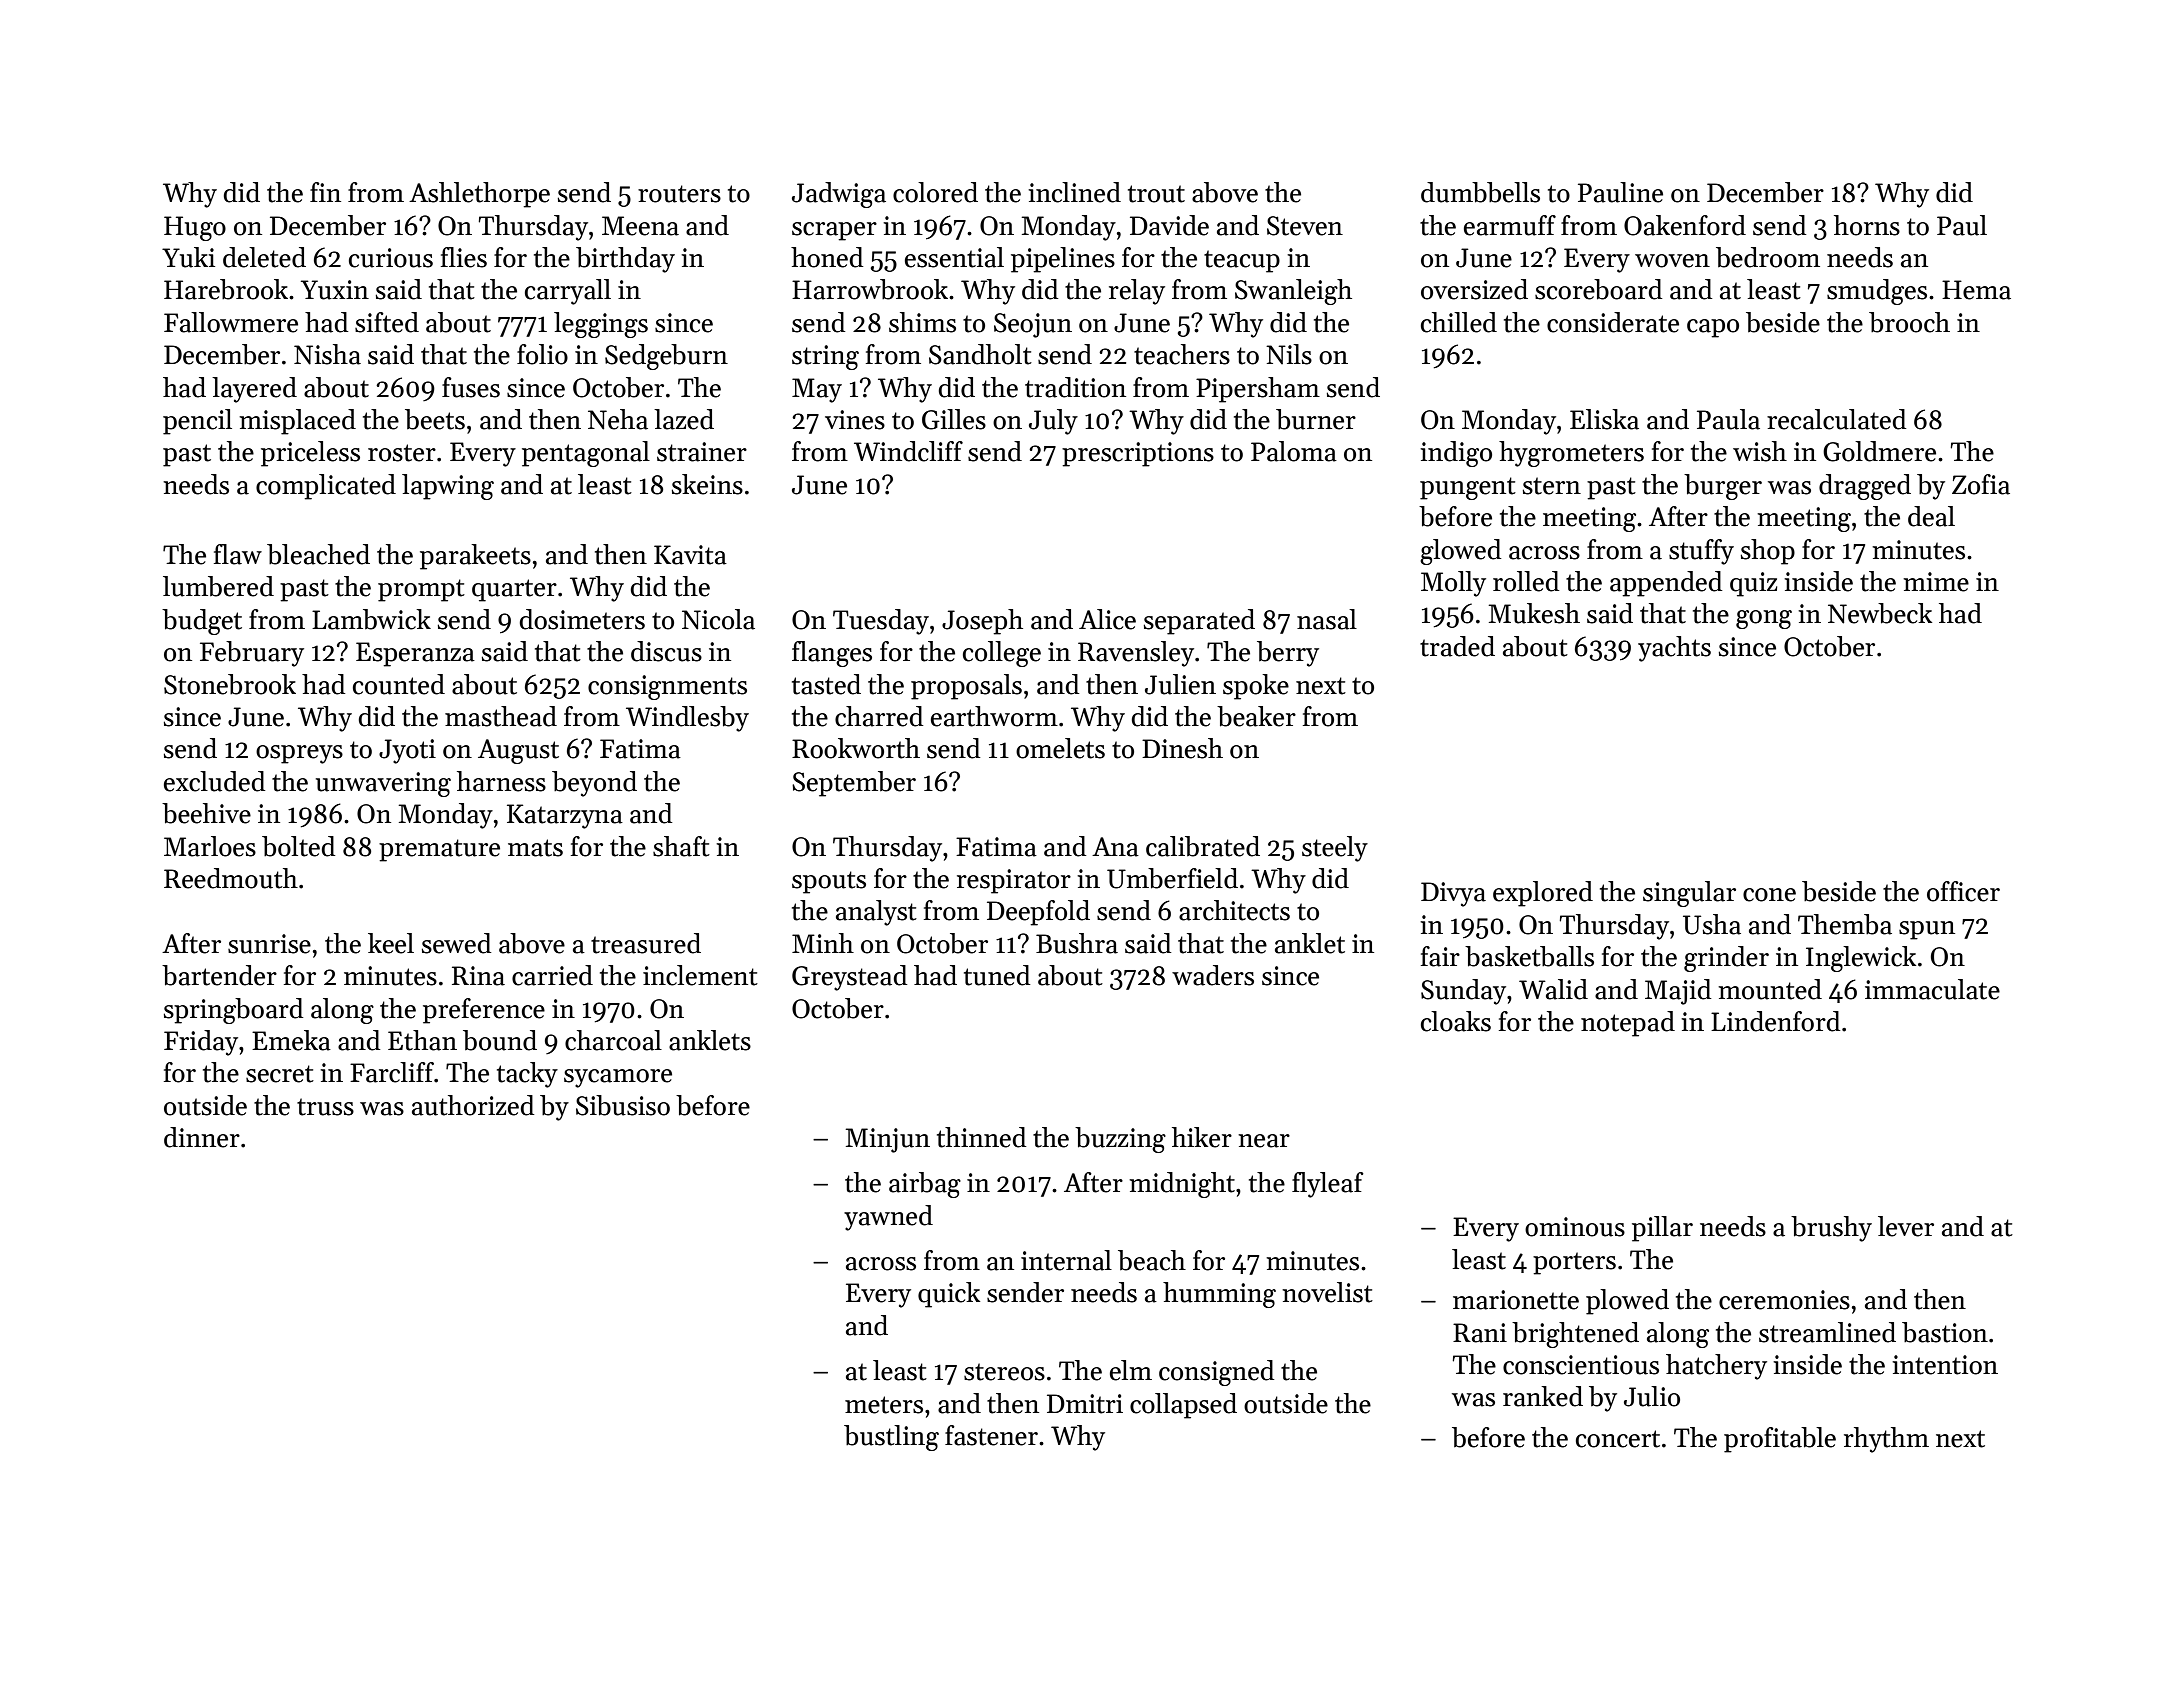 The width and height of the document is (2178, 1683). What do you see at coordinates (464, 257) in the document?
I see `flies` at bounding box center [464, 257].
